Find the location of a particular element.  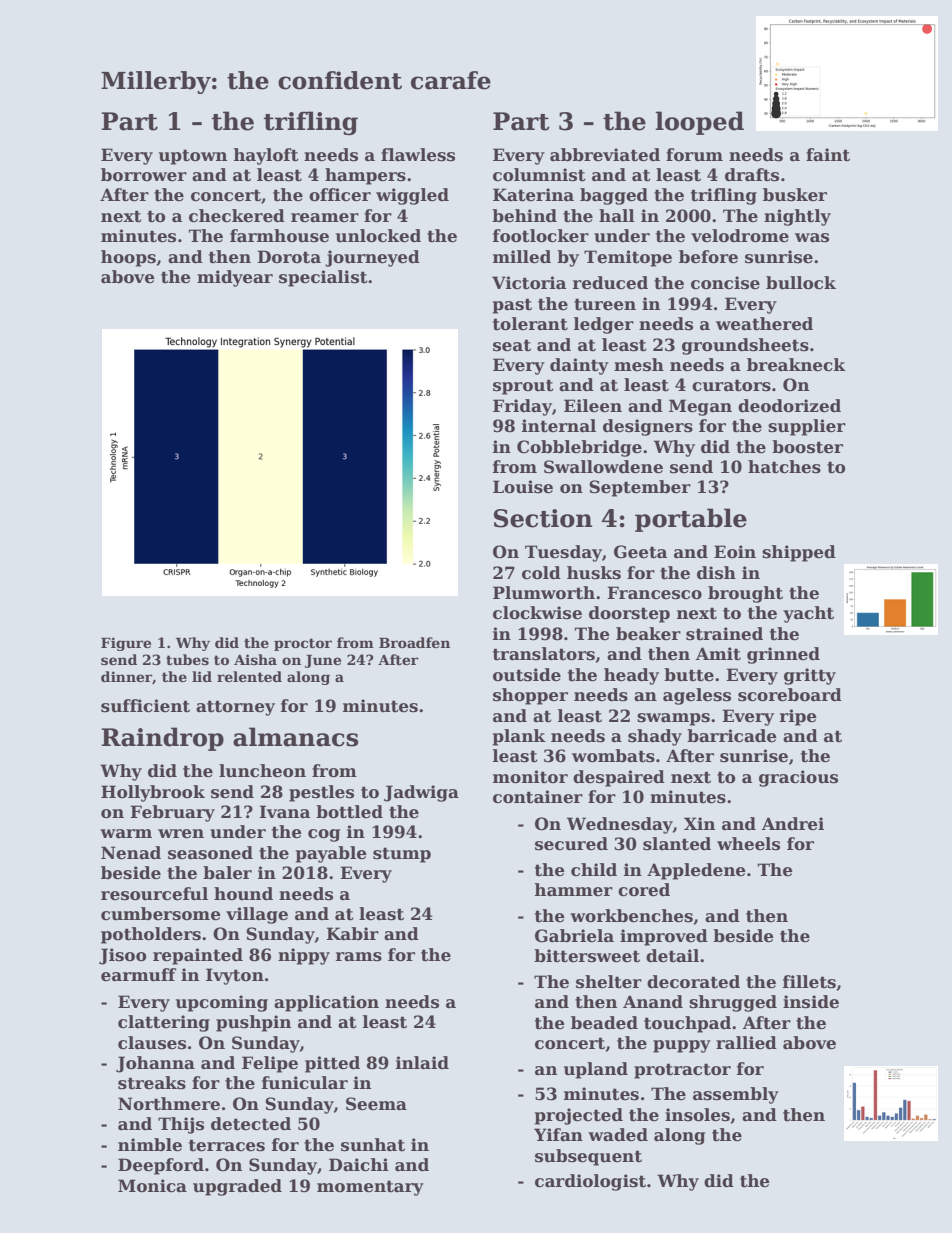

fillets is located at coordinates (809, 982).
